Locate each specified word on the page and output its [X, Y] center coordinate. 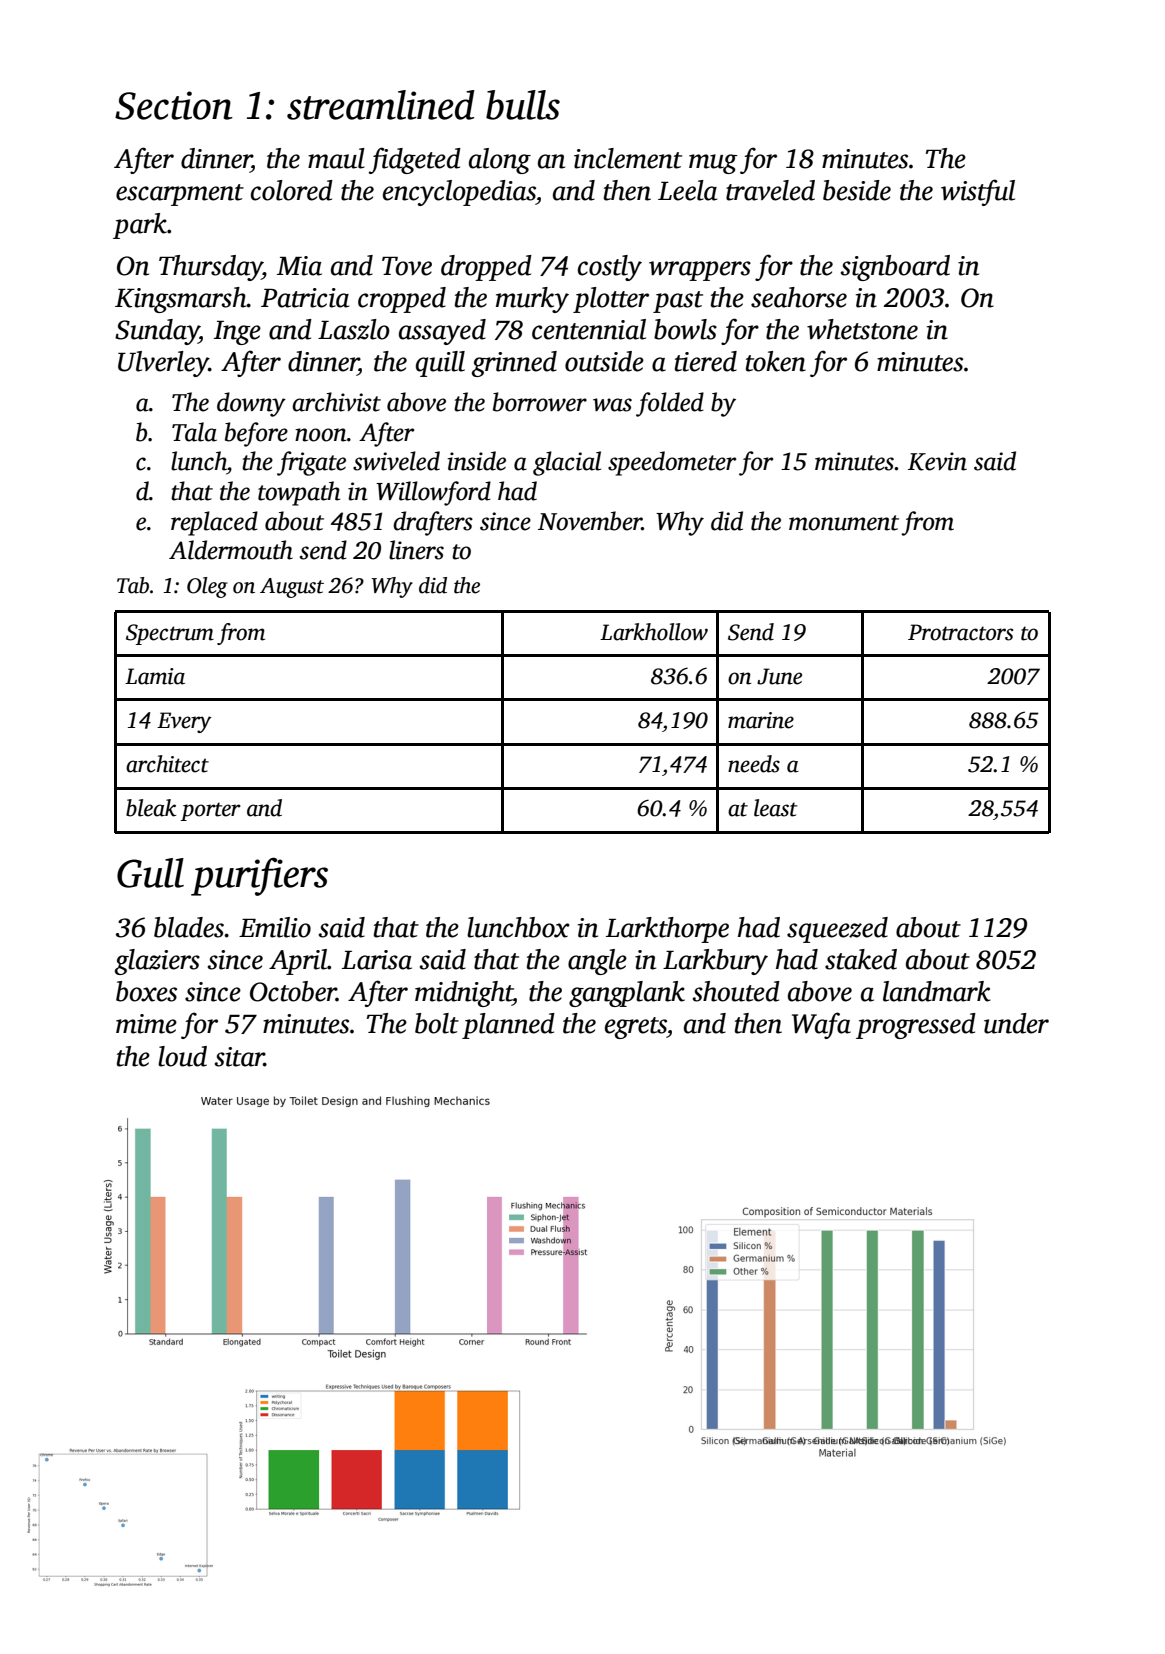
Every [184, 722]
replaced [214, 523]
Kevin [937, 461]
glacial [567, 463]
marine [761, 720]
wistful [978, 192]
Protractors [960, 632]
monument [844, 523]
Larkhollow [654, 632]
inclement [628, 158]
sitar [239, 1057]
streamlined [381, 105]
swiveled [396, 461]
